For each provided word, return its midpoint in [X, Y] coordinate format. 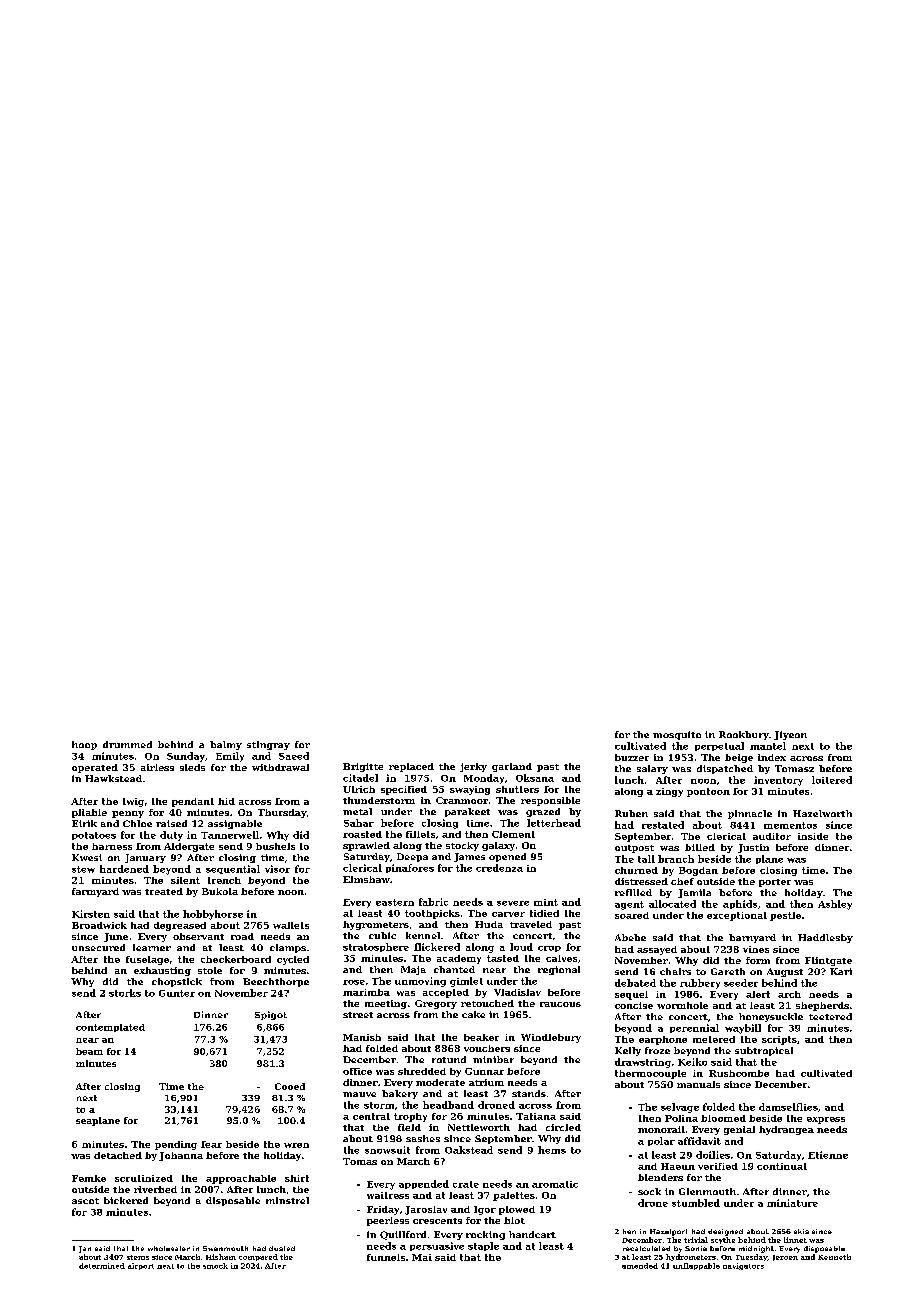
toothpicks [432, 914]
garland [512, 767]
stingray [268, 745]
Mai [422, 1257]
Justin [753, 848]
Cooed [290, 1086]
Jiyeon [790, 735]
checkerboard [236, 959]
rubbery [700, 984]
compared [258, 1257]
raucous [560, 1004]
